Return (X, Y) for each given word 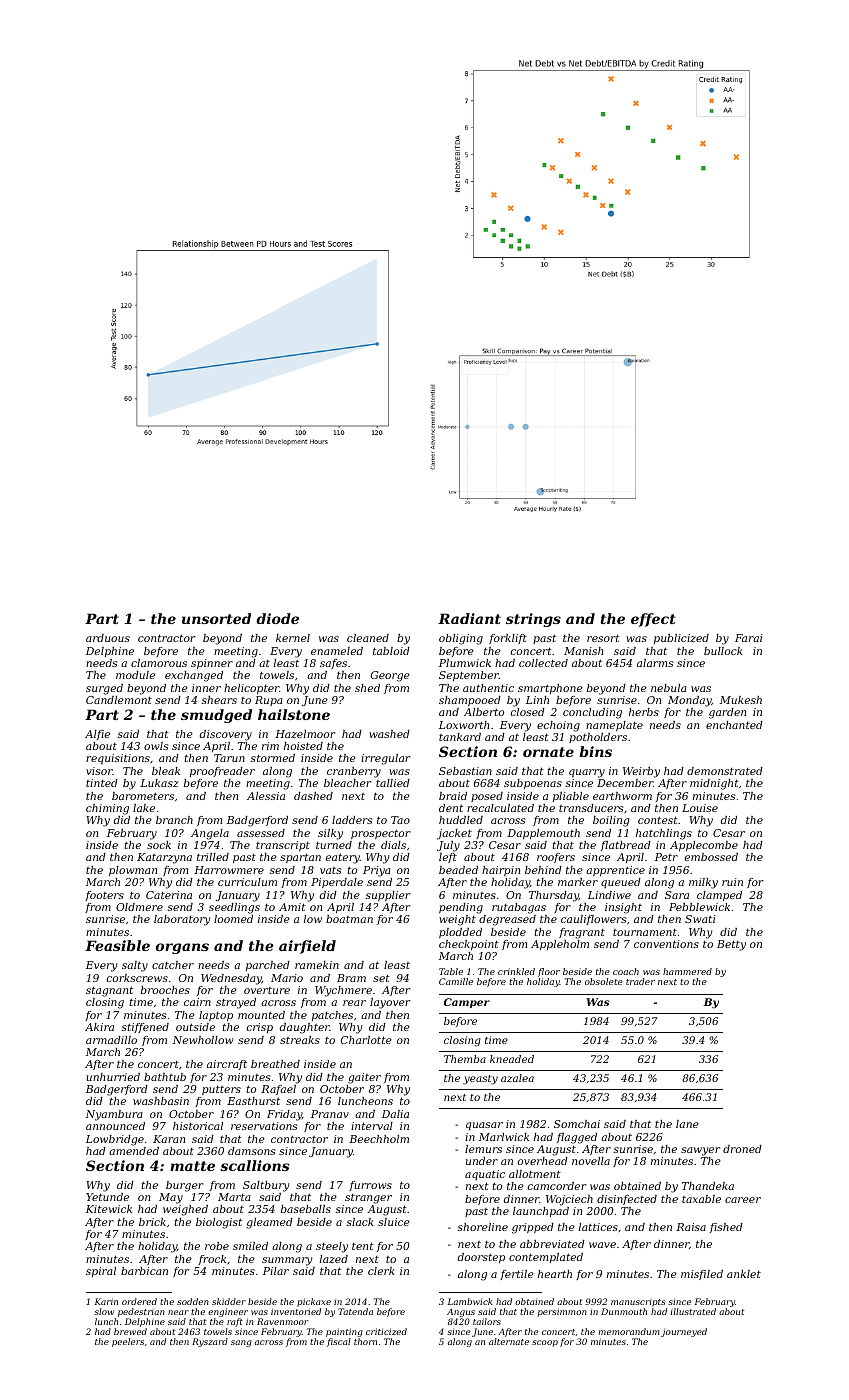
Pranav (330, 1114)
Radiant (469, 618)
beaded (458, 870)
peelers (128, 1342)
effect (653, 620)
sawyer (700, 1151)
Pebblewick (699, 907)
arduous (108, 638)
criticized (386, 1331)
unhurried (113, 1077)
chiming (107, 809)
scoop (545, 1343)
